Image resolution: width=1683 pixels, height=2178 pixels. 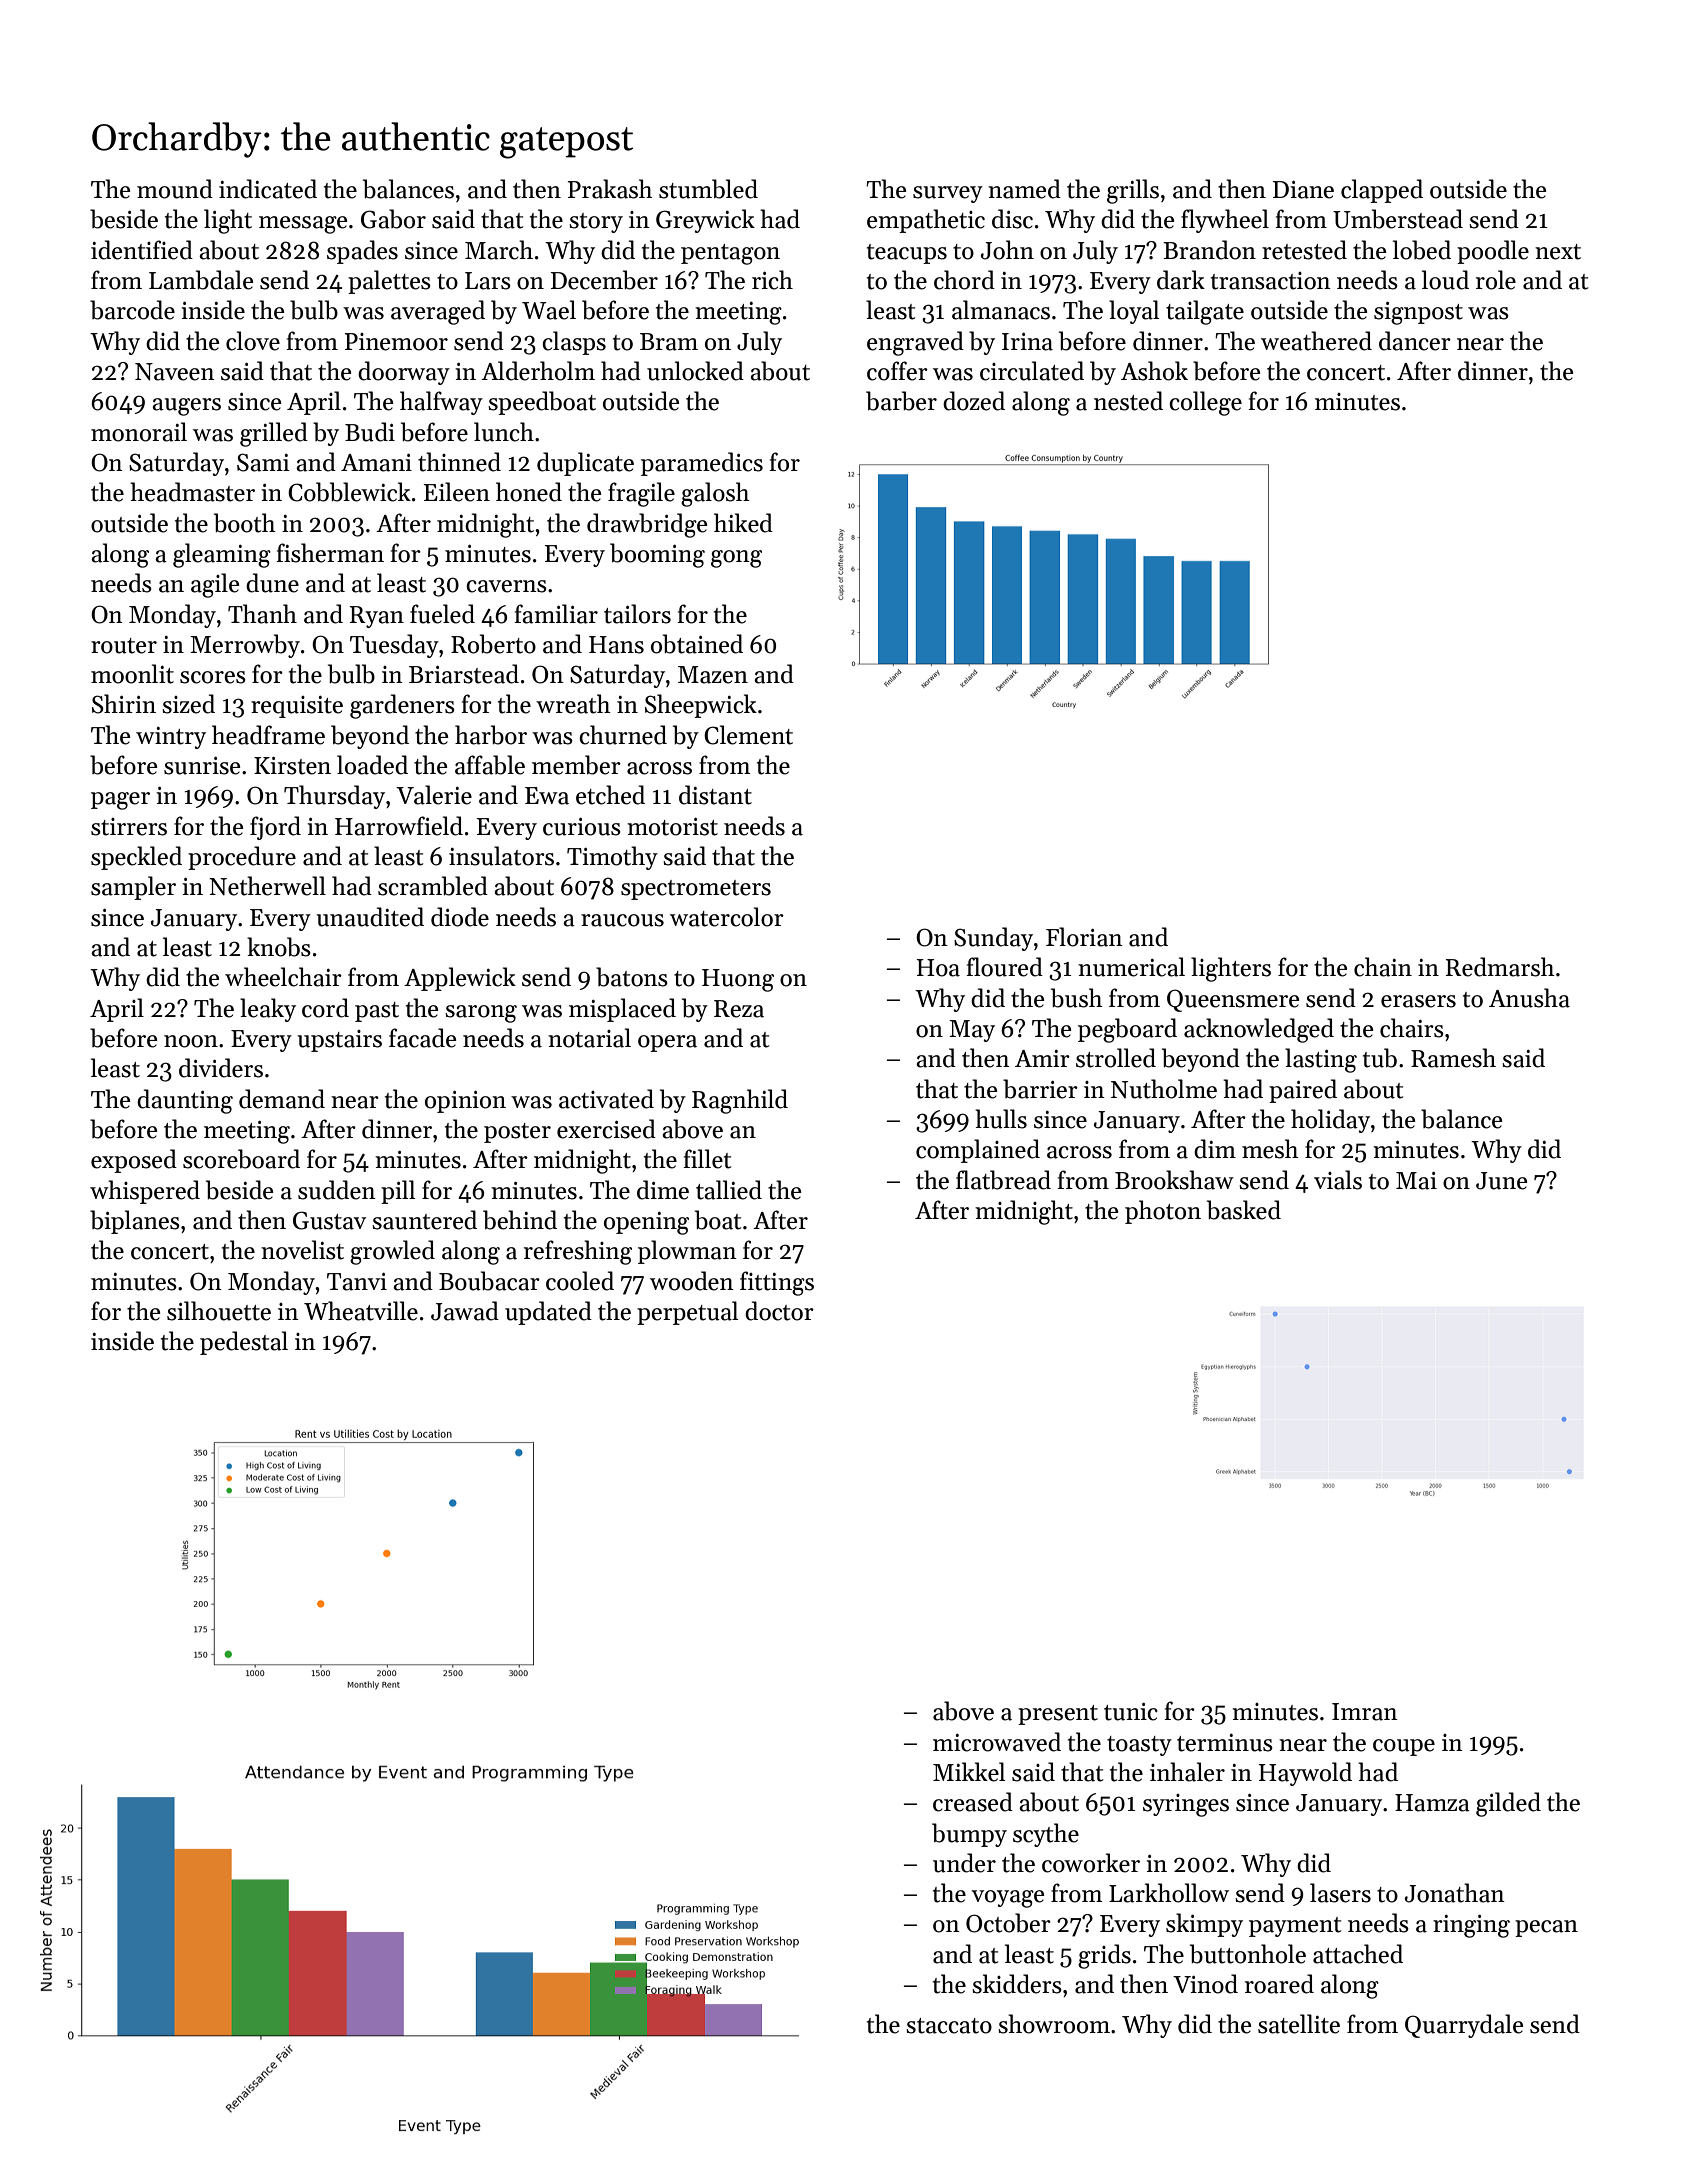 What do you see at coordinates (244, 1343) in the image?
I see `pedestal` at bounding box center [244, 1343].
